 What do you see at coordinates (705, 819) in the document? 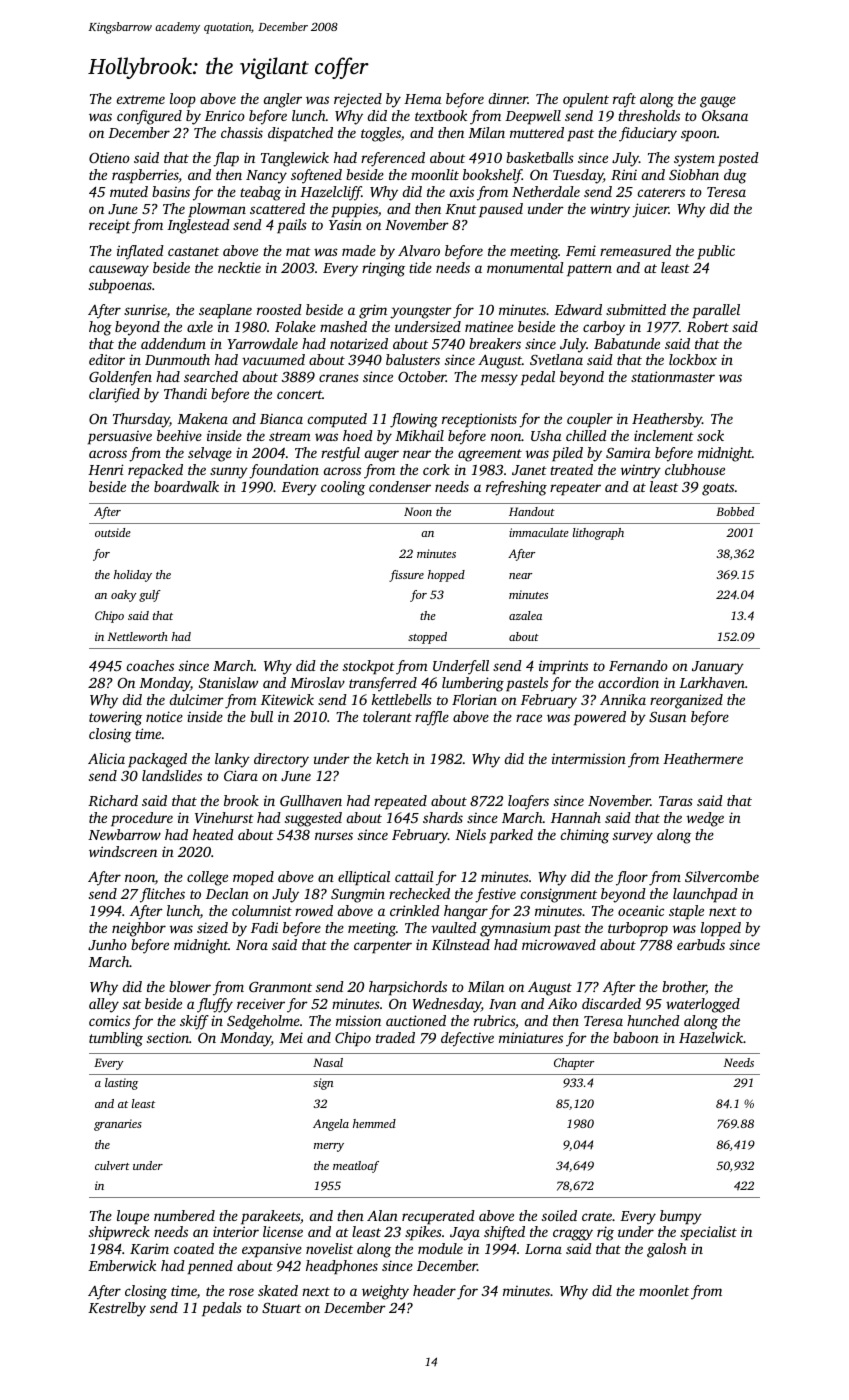
I see `wedge` at bounding box center [705, 819].
